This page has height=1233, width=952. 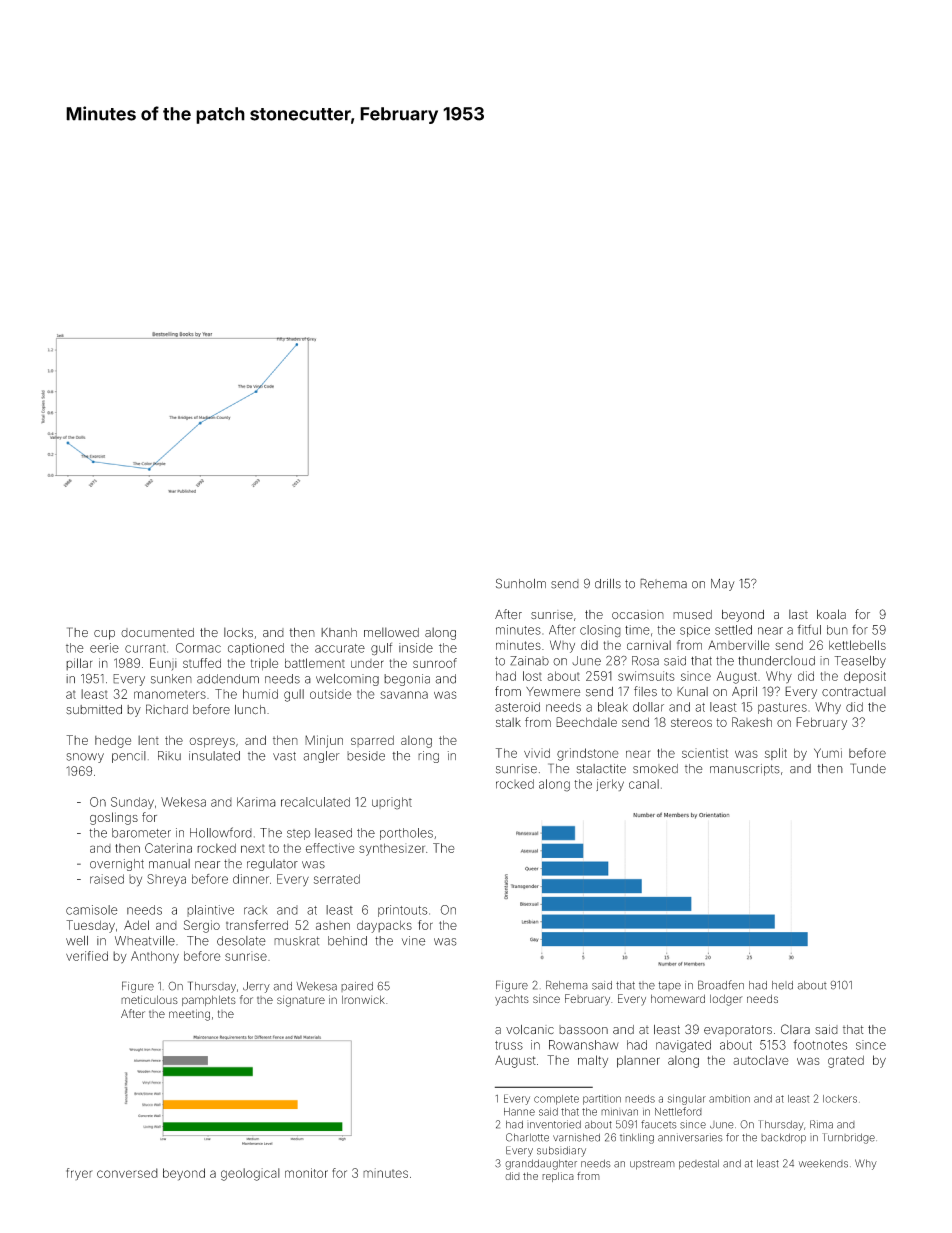 What do you see at coordinates (189, 1015) in the page?
I see `meeting` at bounding box center [189, 1015].
